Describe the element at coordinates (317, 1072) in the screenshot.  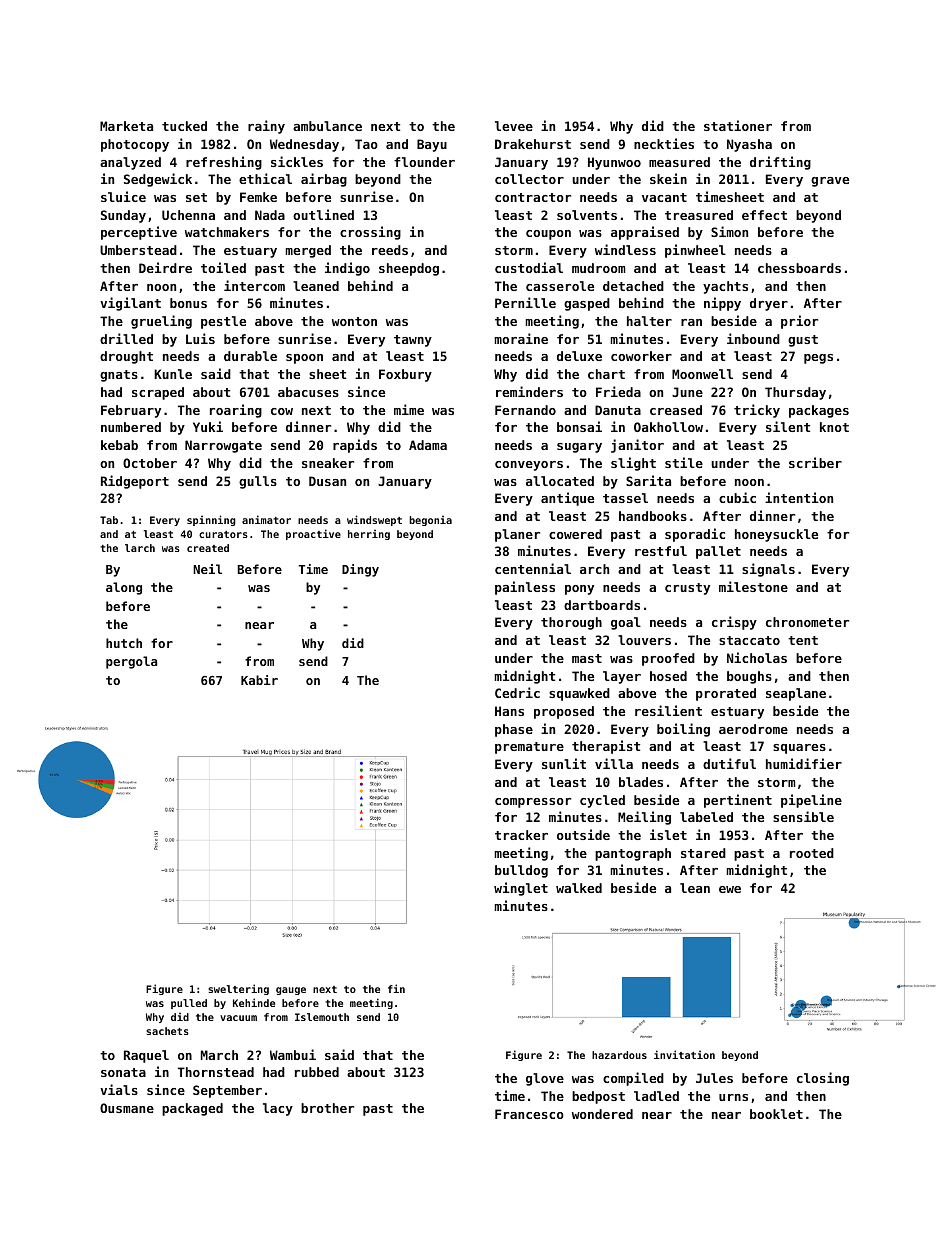
I see `rubbed` at that location.
